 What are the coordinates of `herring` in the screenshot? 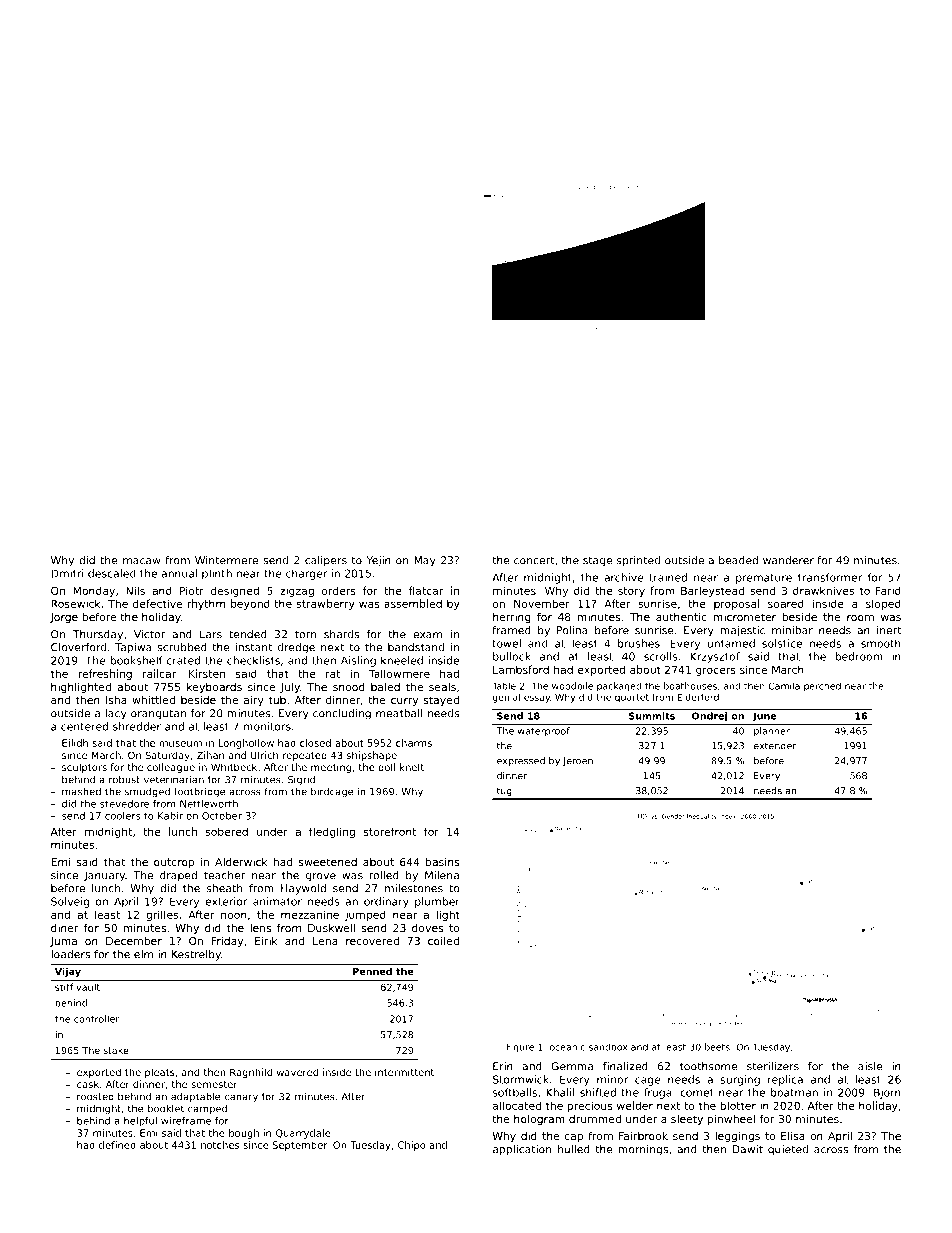 It's located at (512, 618).
